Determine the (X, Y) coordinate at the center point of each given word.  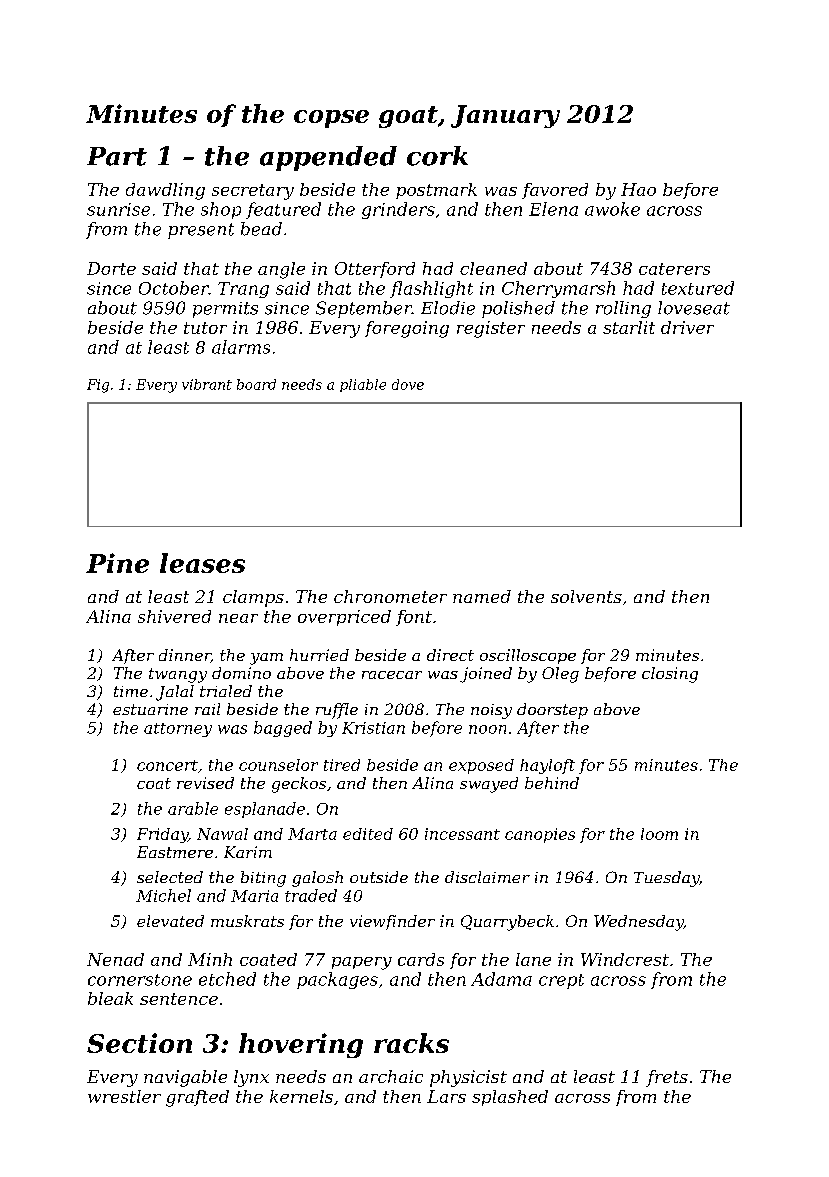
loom (659, 834)
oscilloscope (528, 656)
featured (283, 210)
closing (670, 675)
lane (533, 959)
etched (227, 979)
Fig (98, 386)
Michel (163, 895)
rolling (623, 309)
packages (337, 980)
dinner (185, 656)
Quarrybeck (507, 923)
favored (555, 191)
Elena (553, 209)
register (491, 329)
